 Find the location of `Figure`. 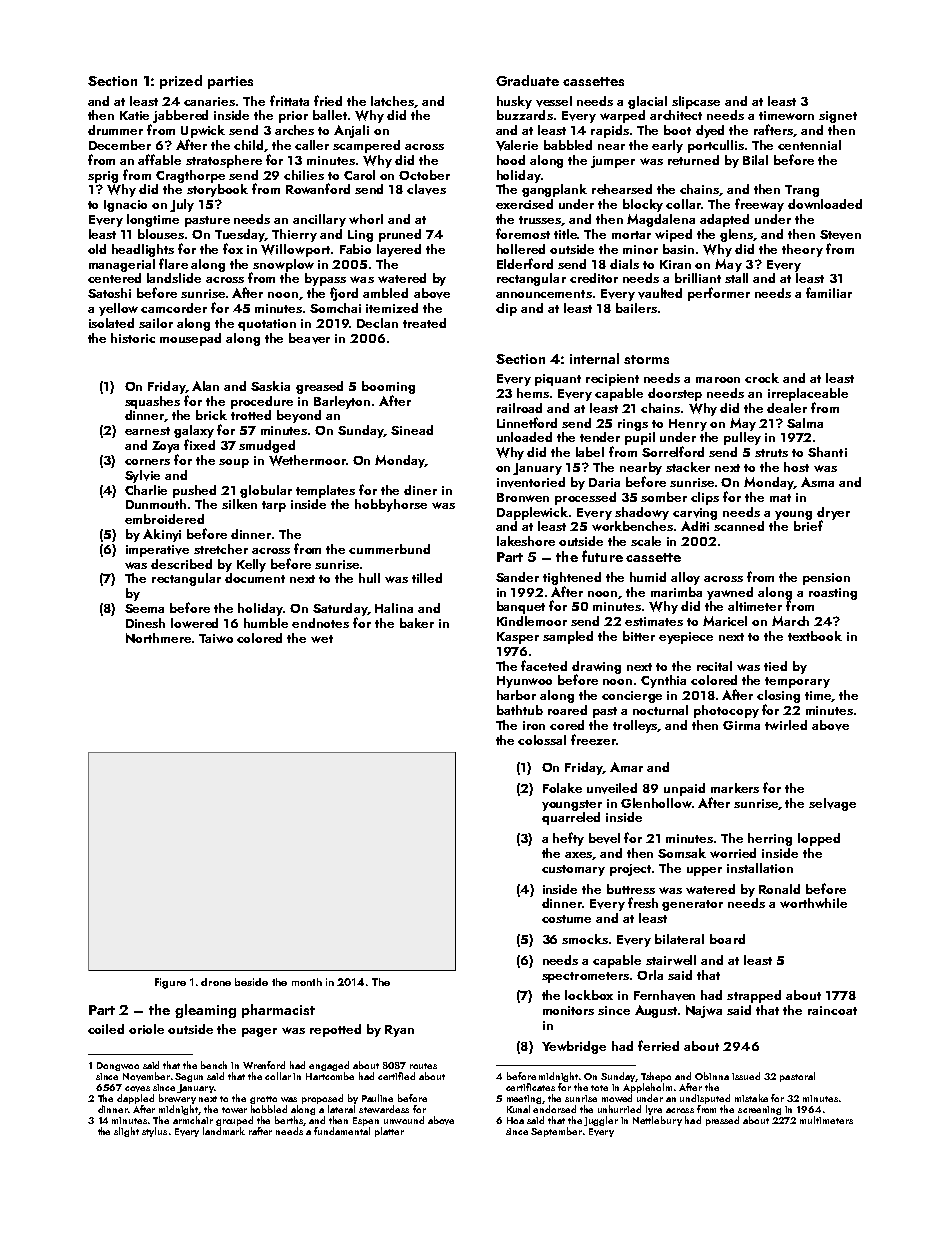

Figure is located at coordinates (170, 983).
